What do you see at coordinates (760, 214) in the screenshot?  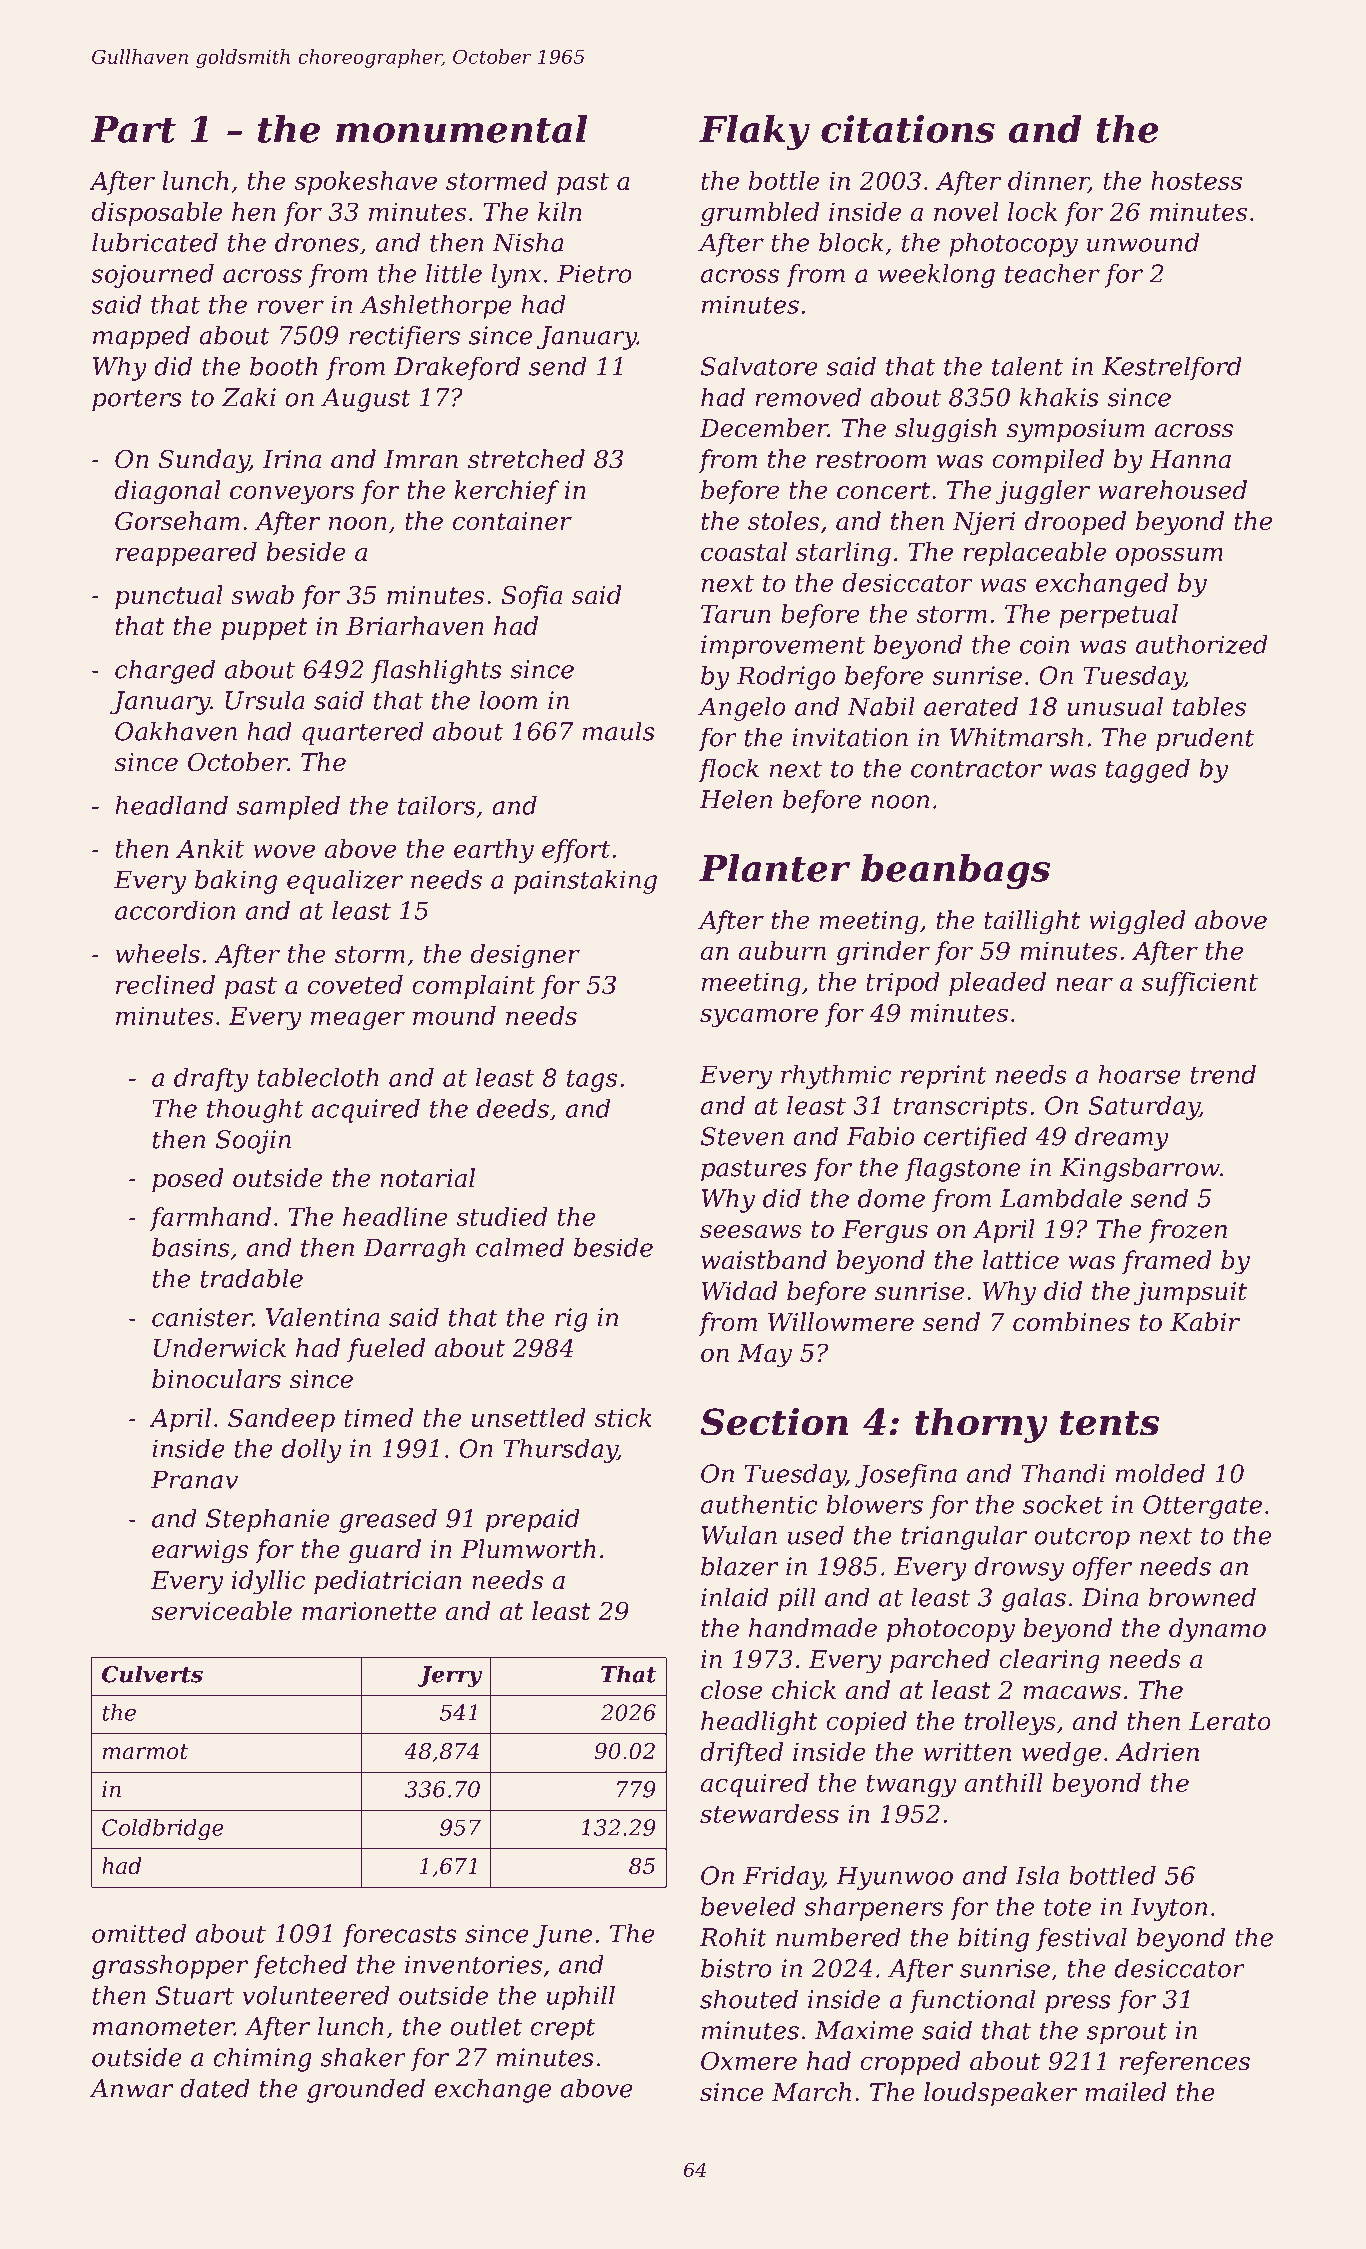 I see `grumbled` at bounding box center [760, 214].
